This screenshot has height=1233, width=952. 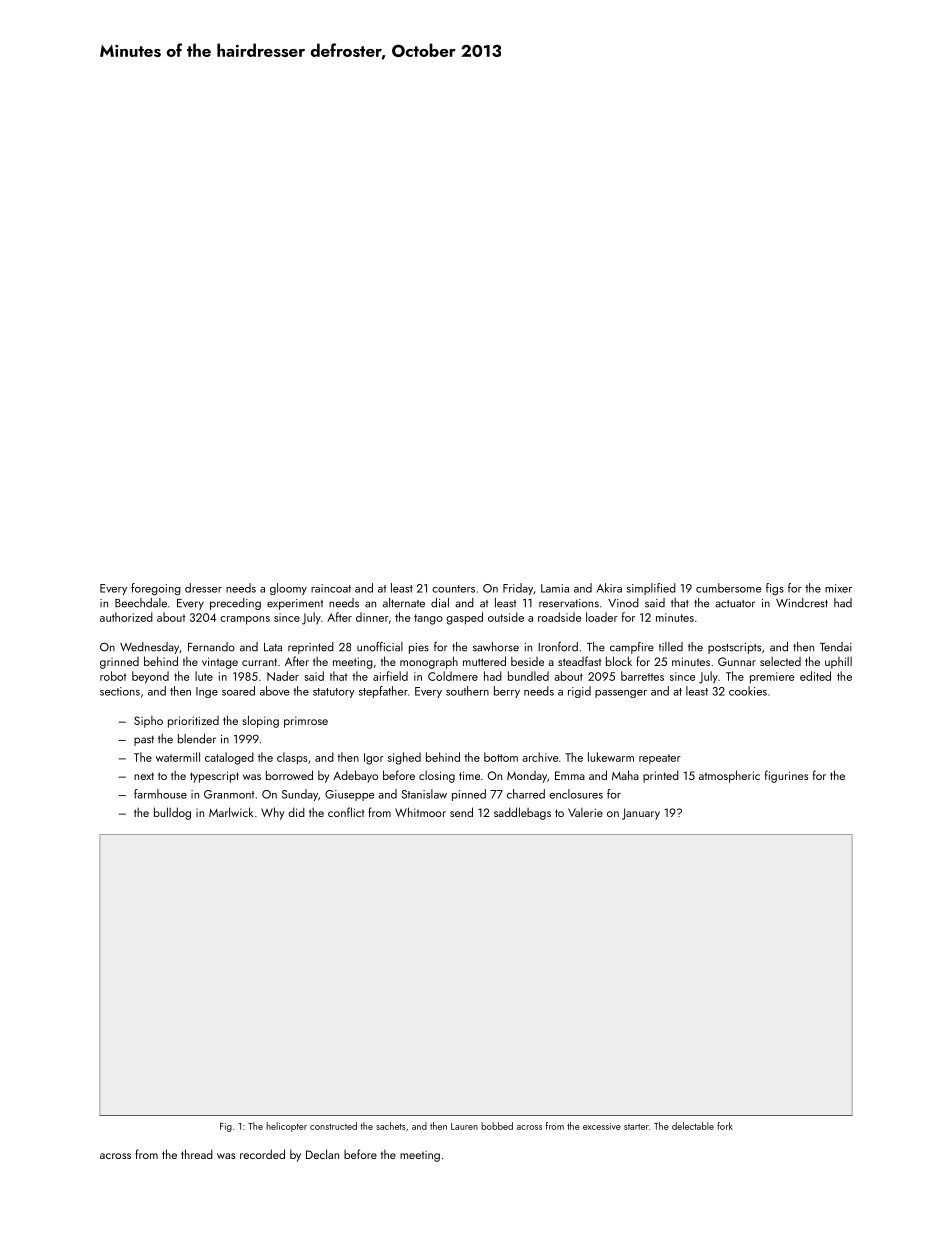 I want to click on crampons, so click(x=245, y=620).
